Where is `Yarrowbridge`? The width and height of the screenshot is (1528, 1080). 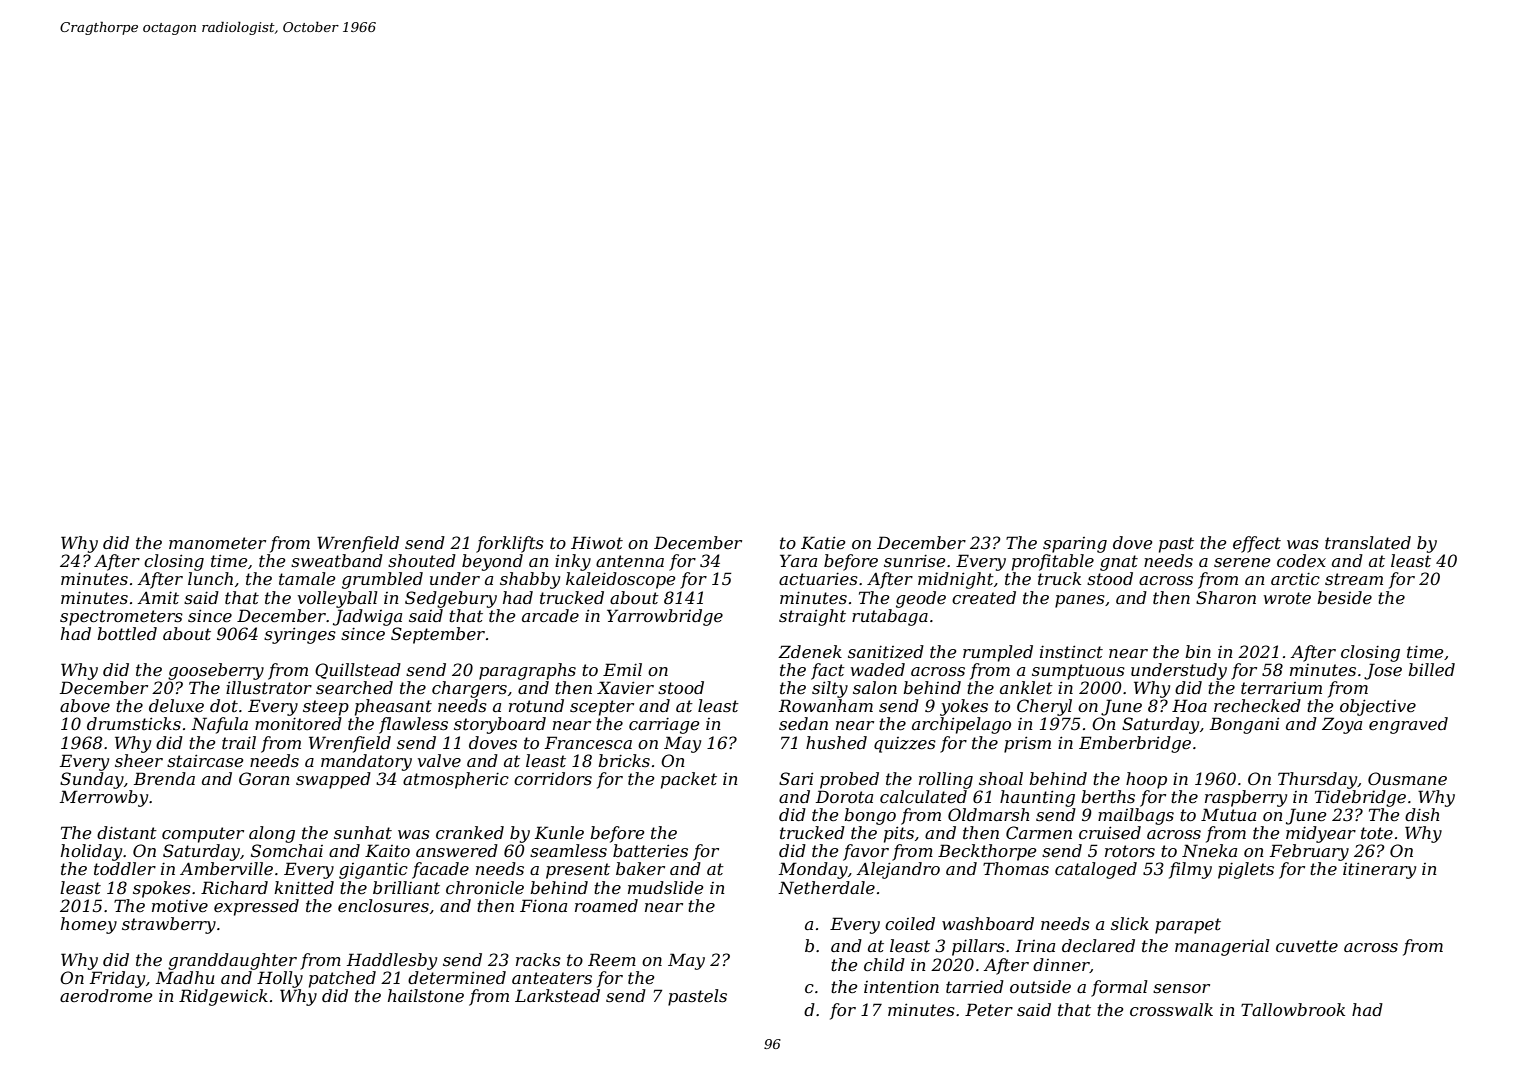 Yarrowbridge is located at coordinates (665, 617).
